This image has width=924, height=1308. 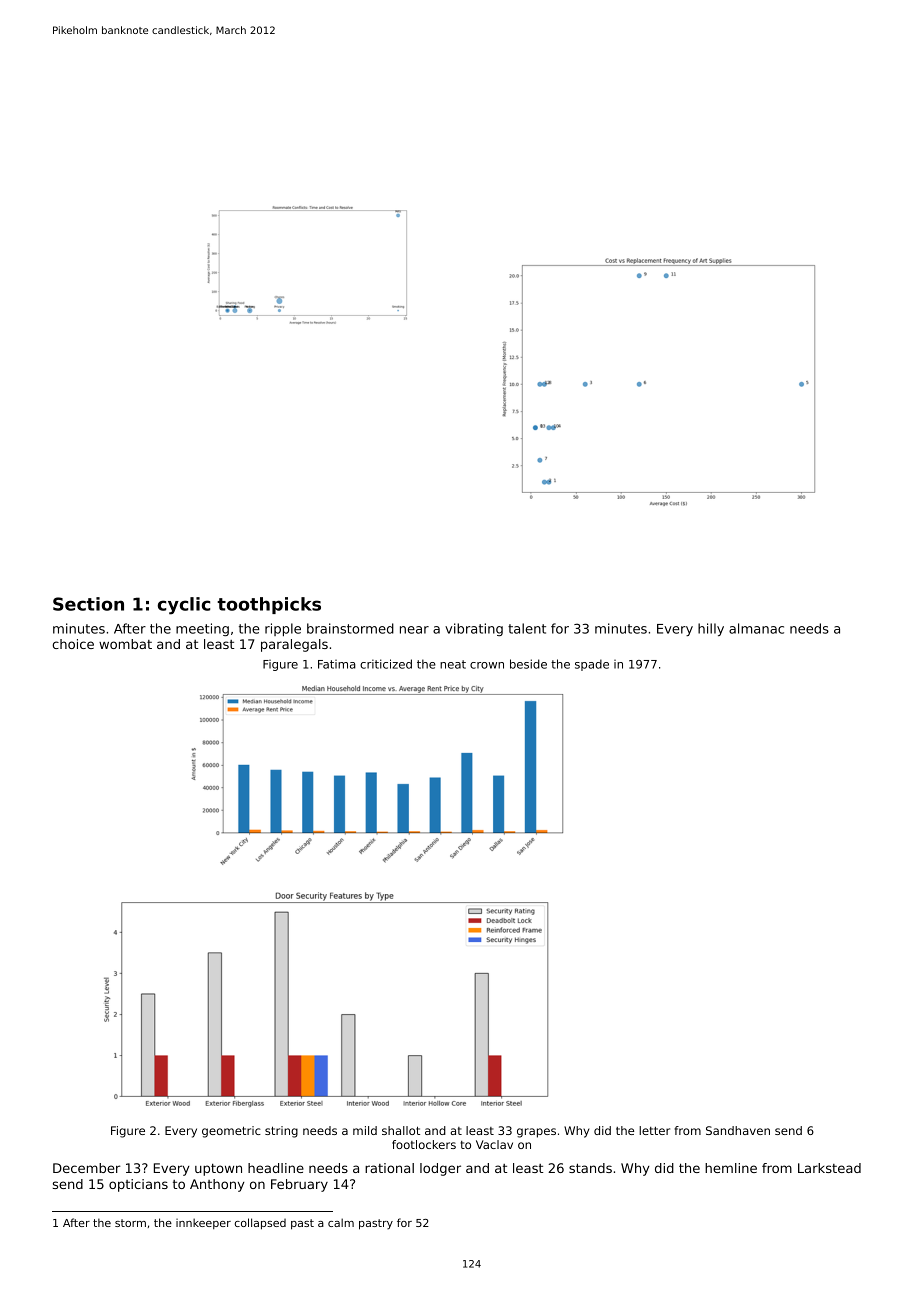 What do you see at coordinates (536, 1133) in the image?
I see `grapes` at bounding box center [536, 1133].
